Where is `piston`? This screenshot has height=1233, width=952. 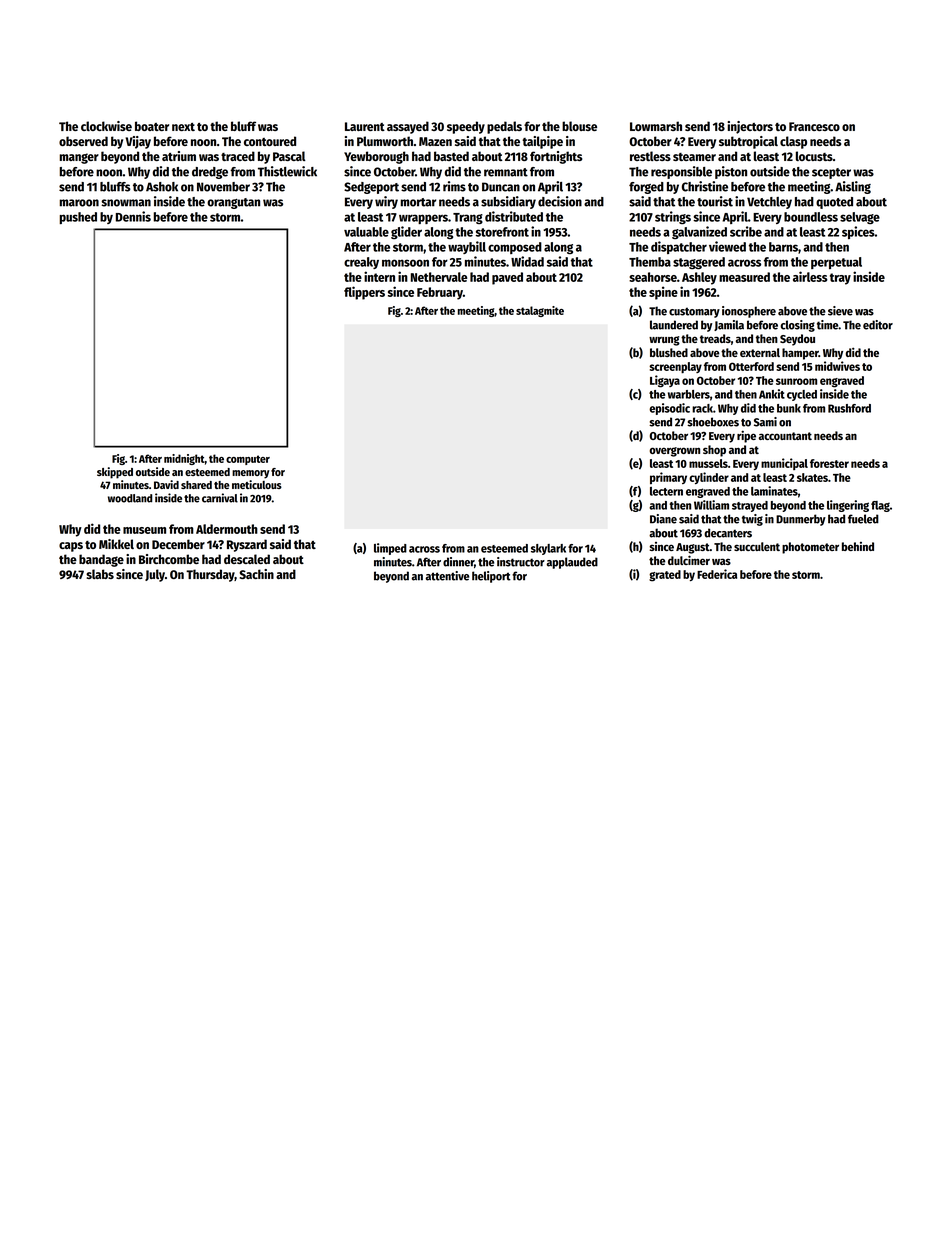 piston is located at coordinates (731, 172).
